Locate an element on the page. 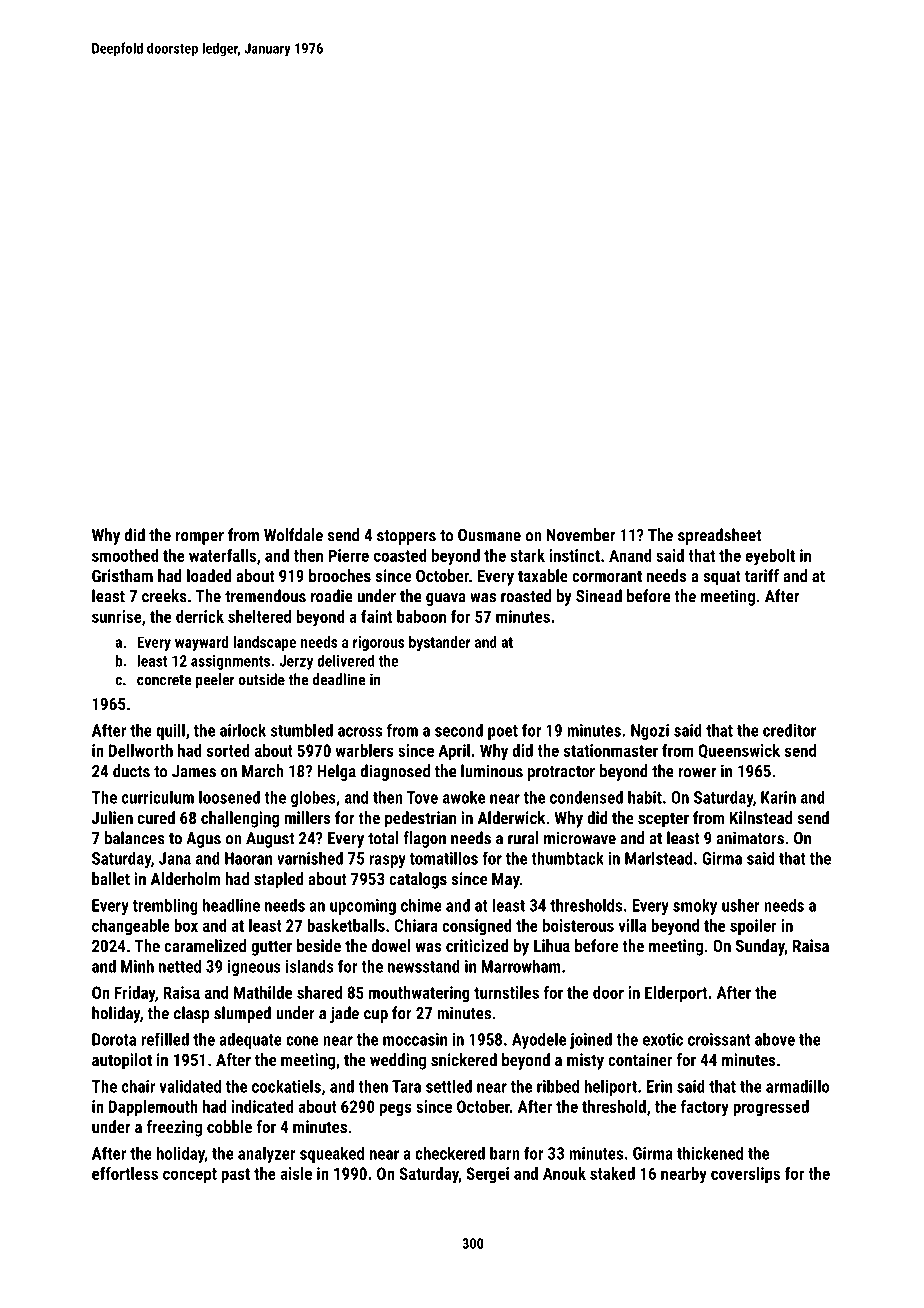  romper is located at coordinates (200, 538).
